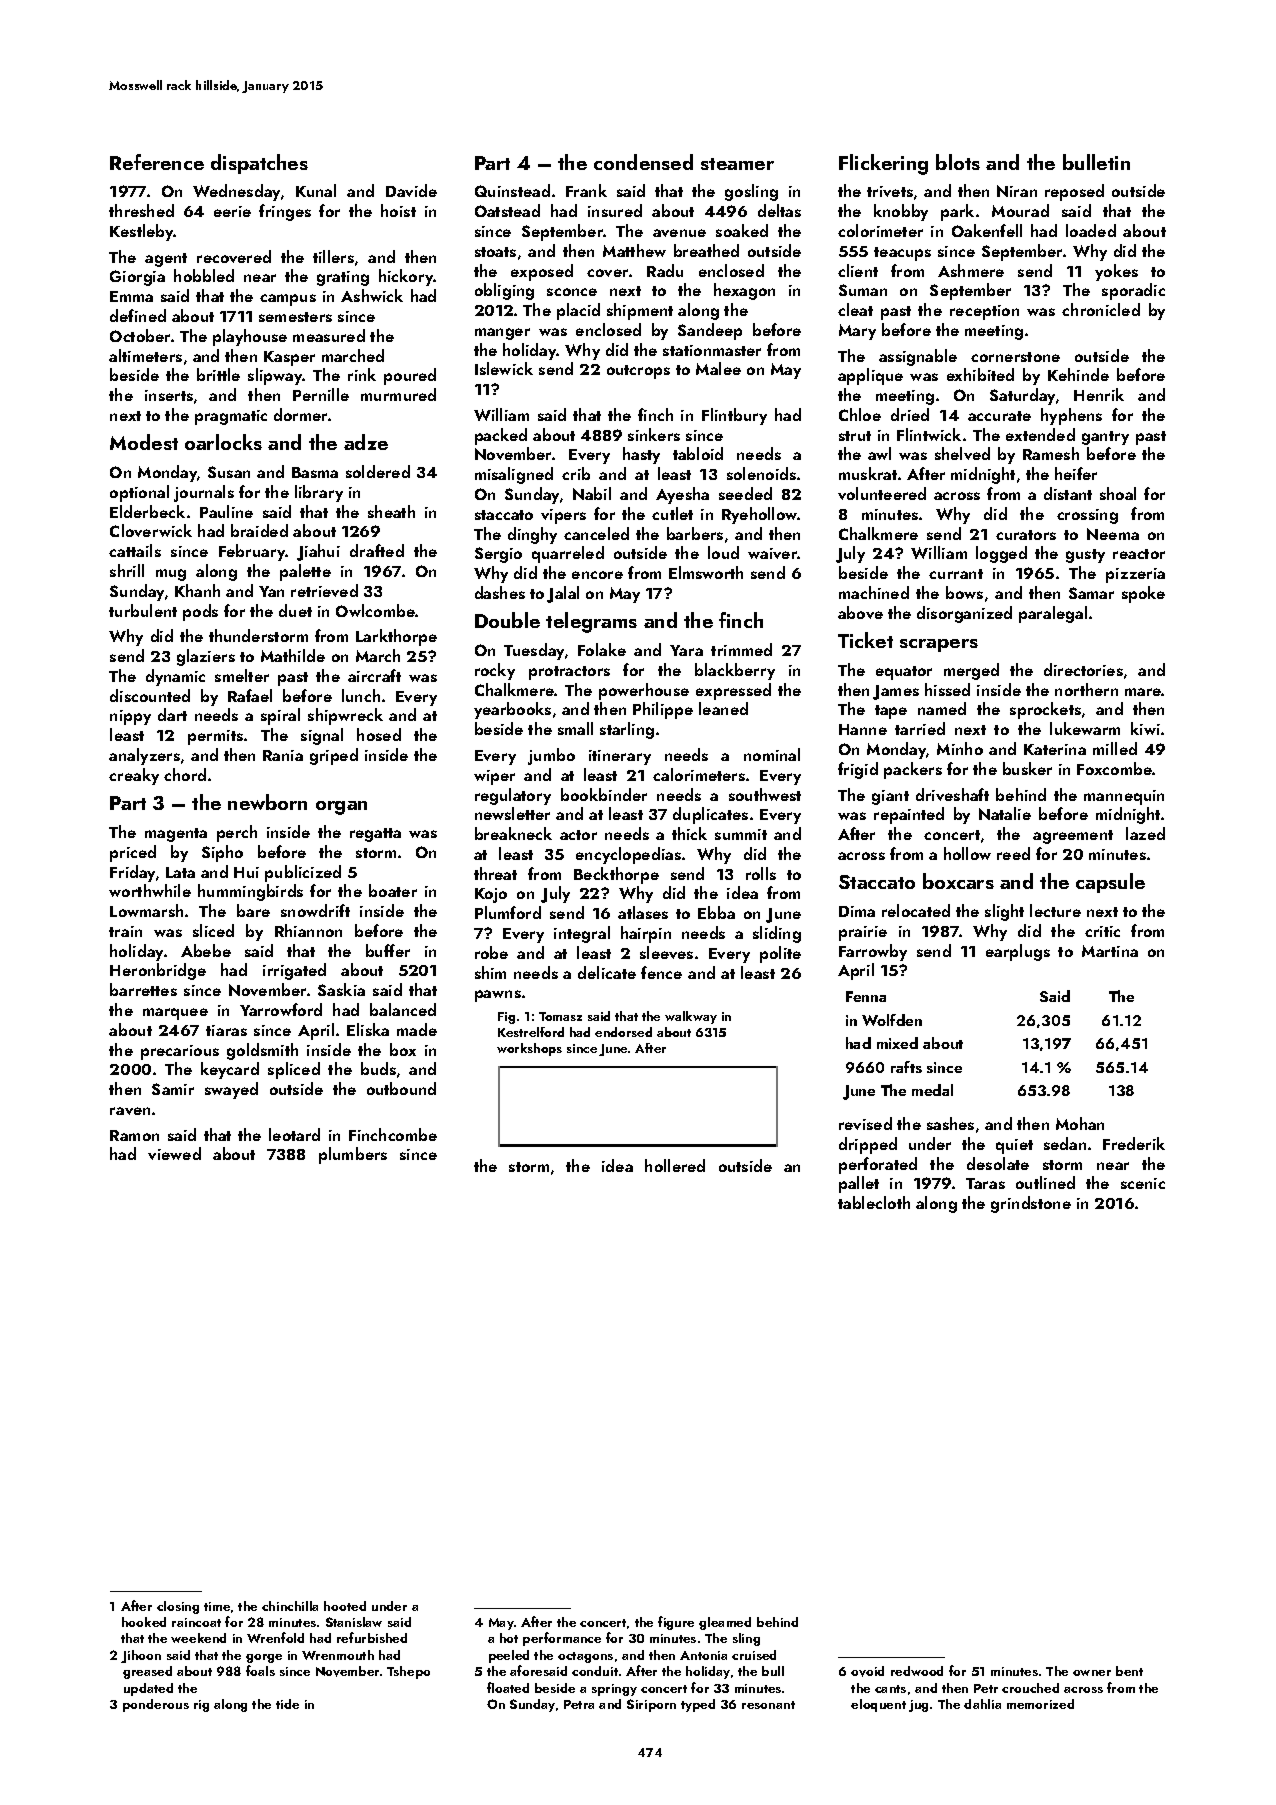 The image size is (1276, 1805). I want to click on Quinstead, so click(512, 190).
